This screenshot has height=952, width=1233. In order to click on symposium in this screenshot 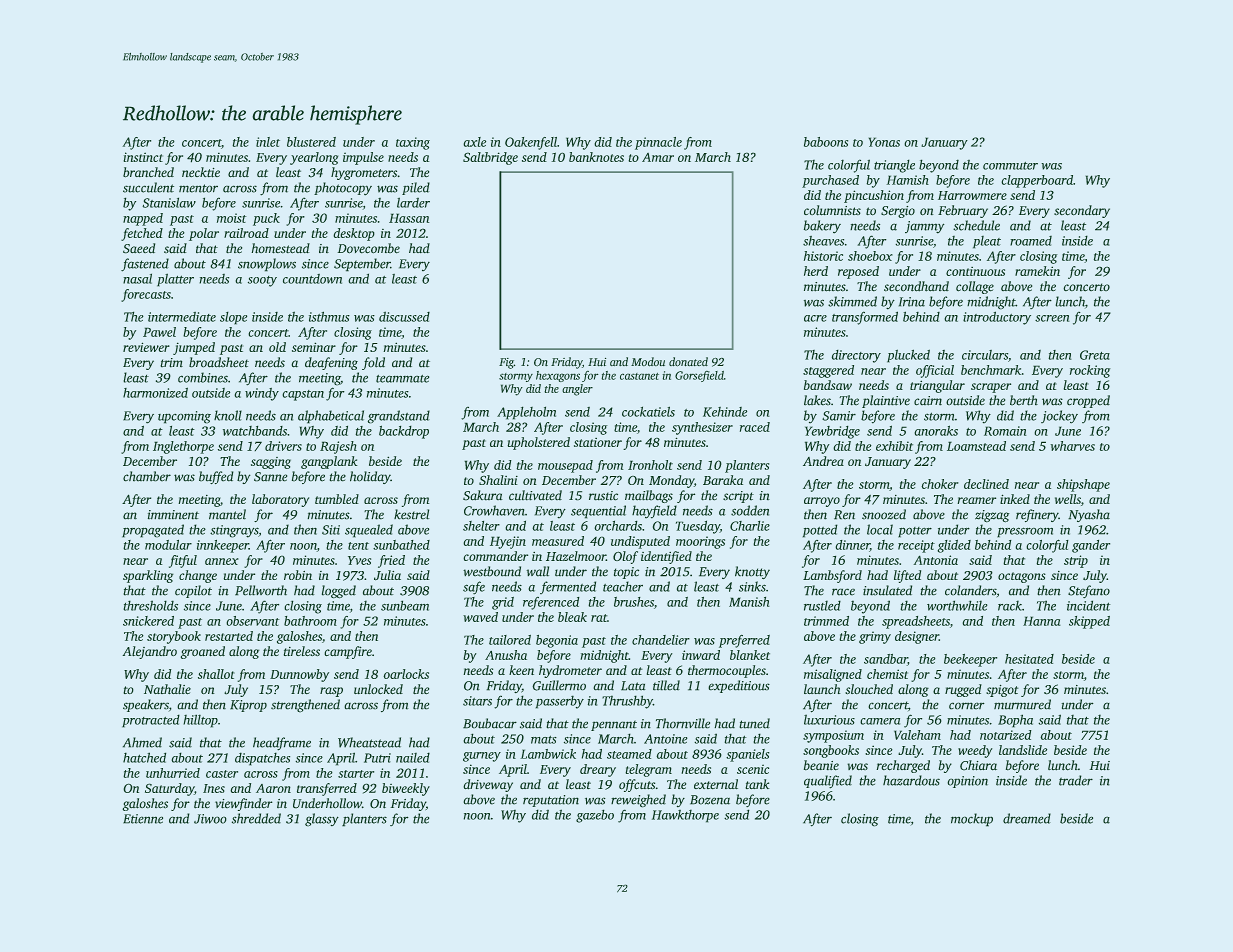, I will do `click(833, 736)`.
